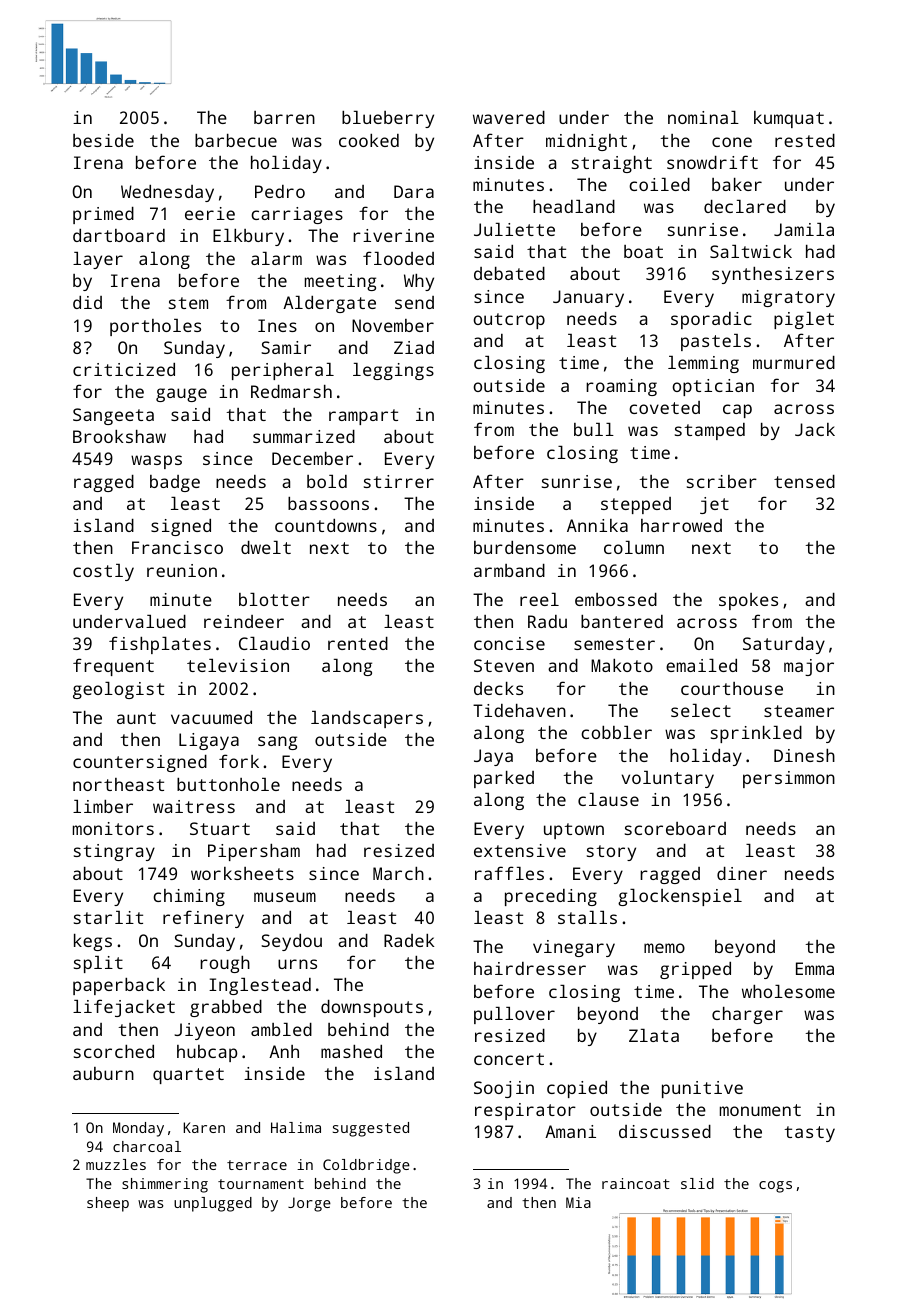  I want to click on Dara, so click(414, 191).
